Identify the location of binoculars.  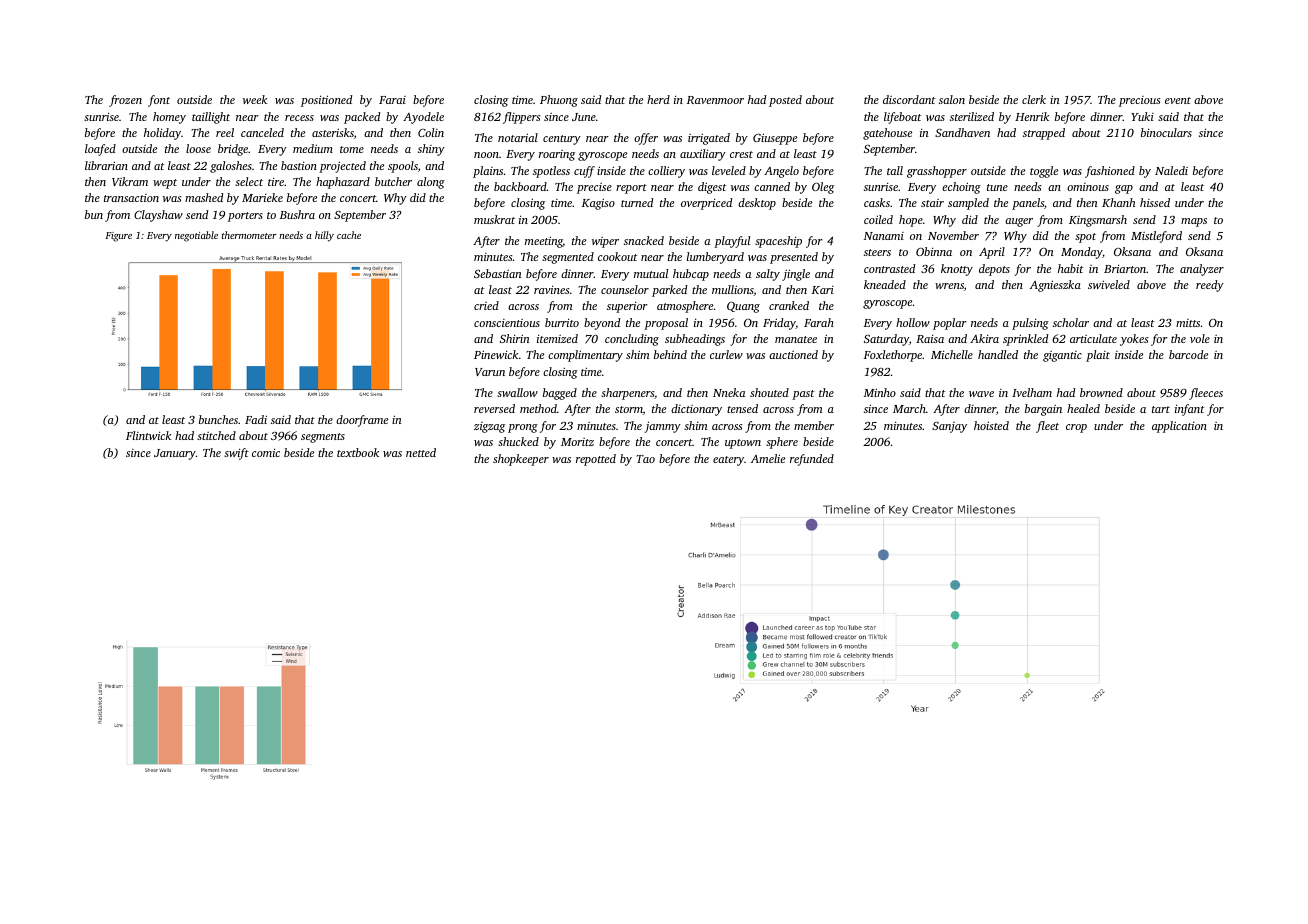
(1166, 132).
